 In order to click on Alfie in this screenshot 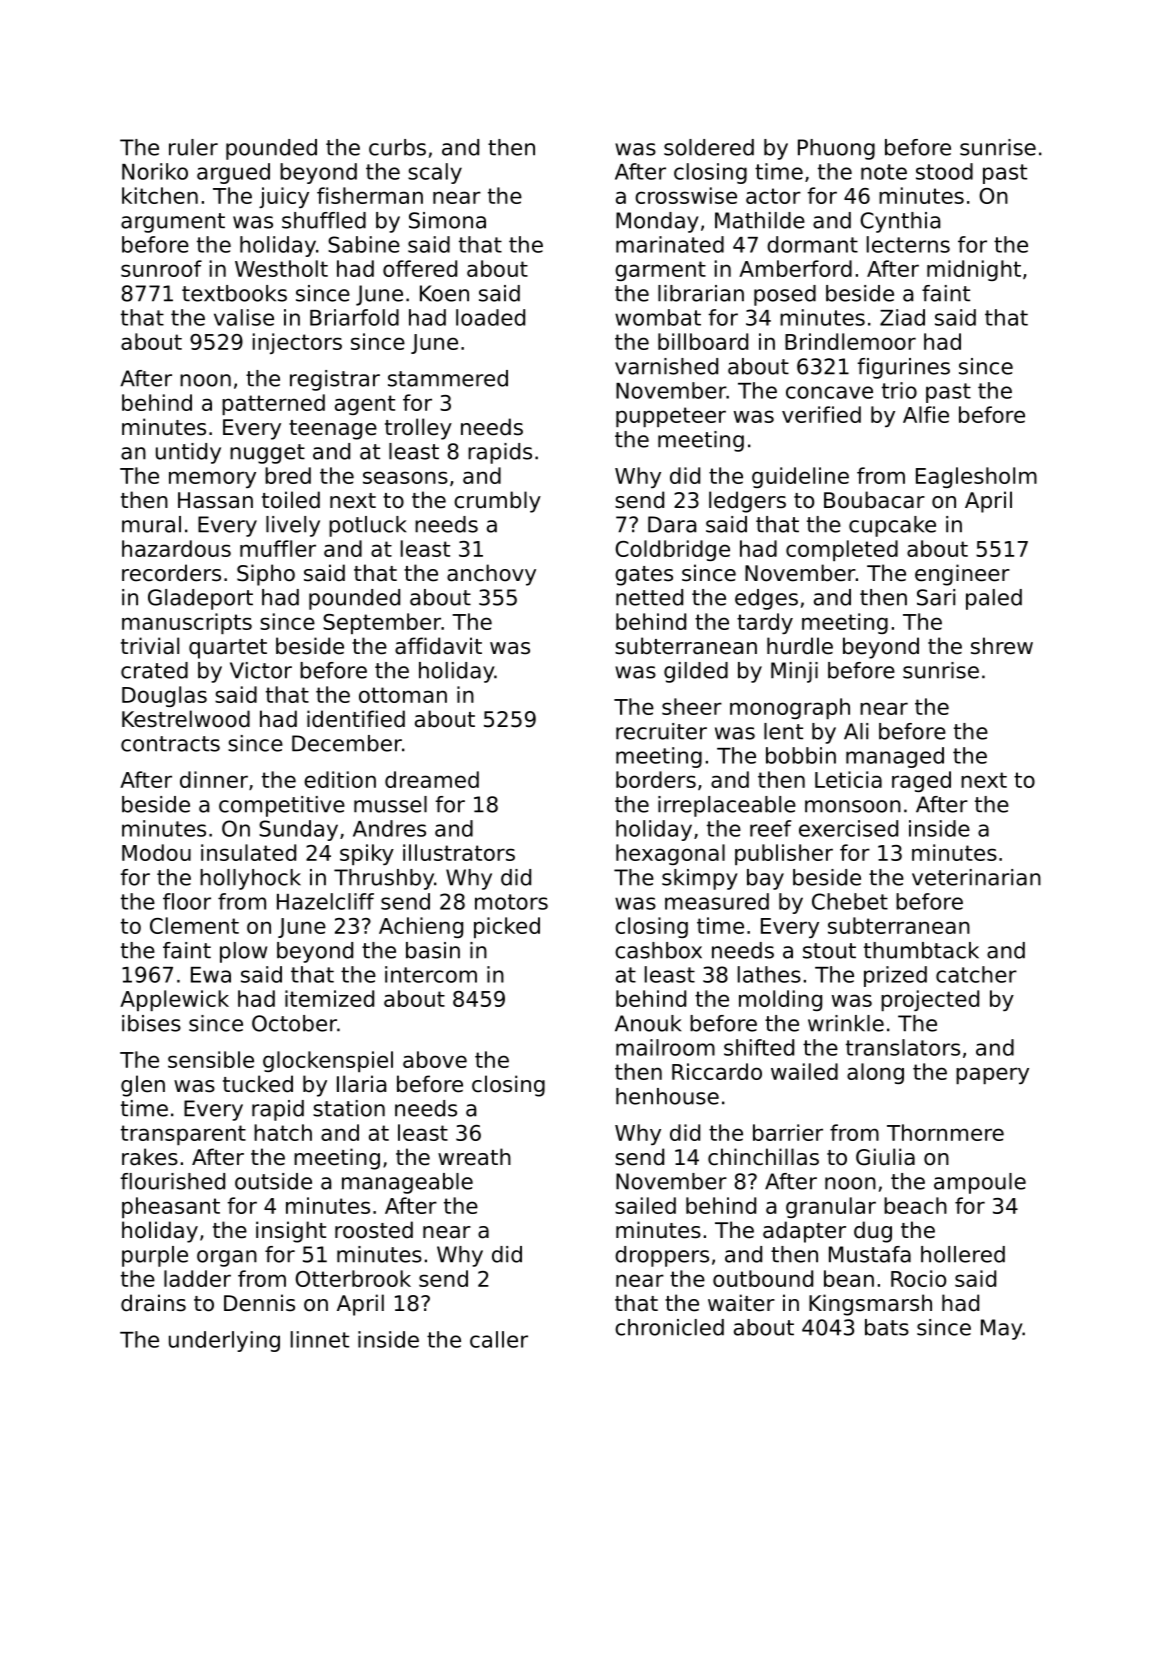, I will do `click(926, 414)`.
